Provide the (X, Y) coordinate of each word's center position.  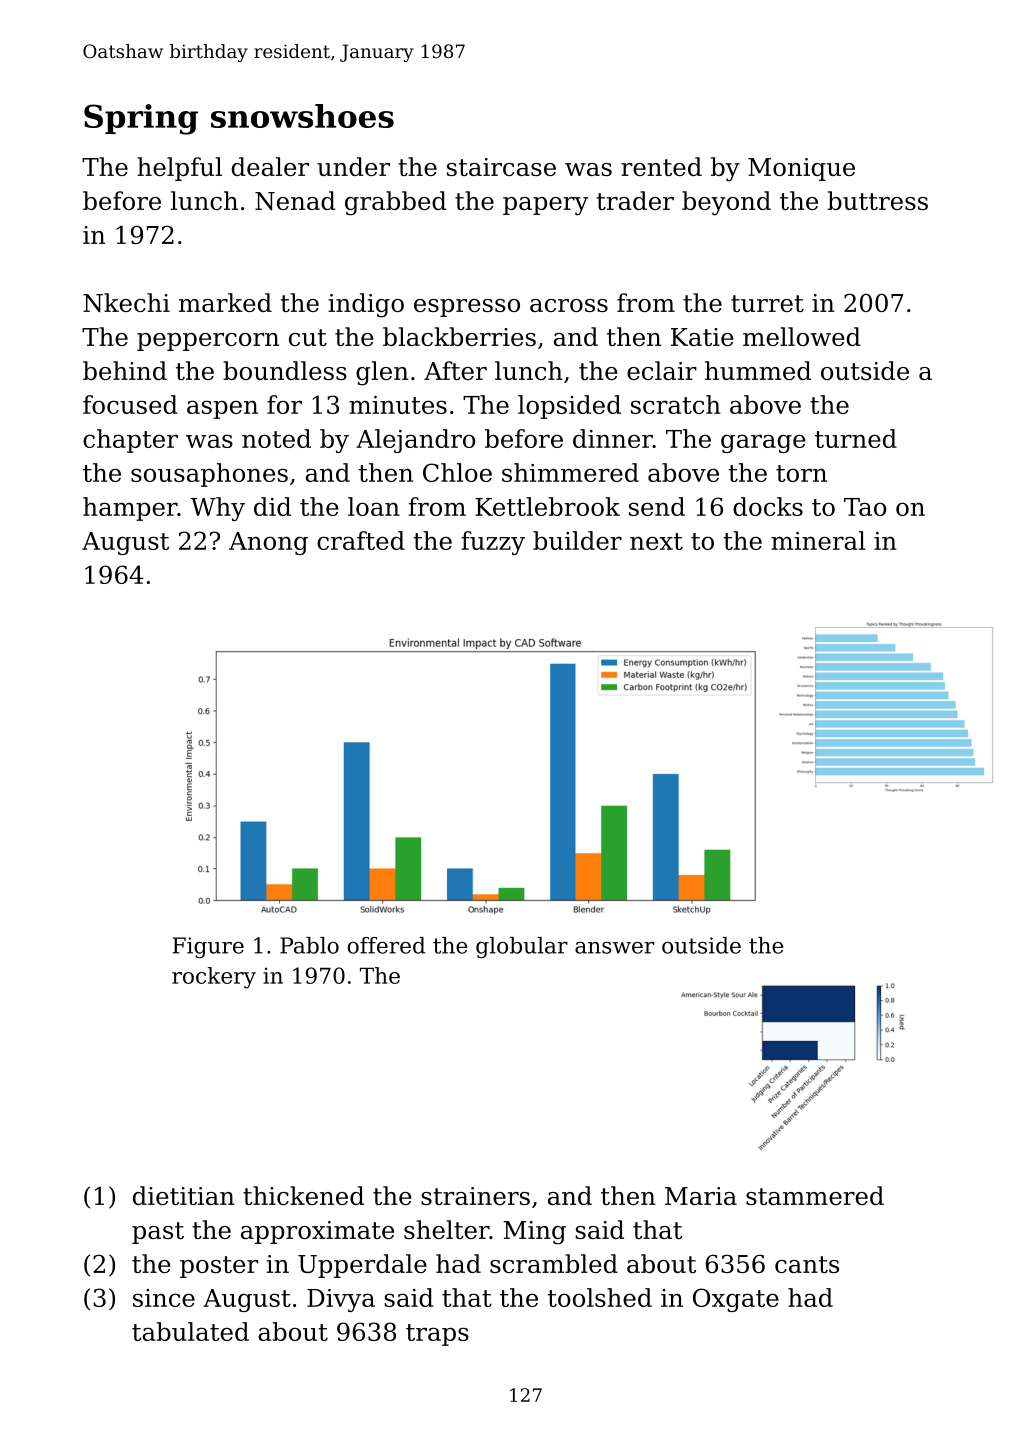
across (569, 305)
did (272, 506)
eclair (662, 370)
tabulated (190, 1331)
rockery (214, 978)
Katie (702, 337)
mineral (818, 540)
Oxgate (736, 1300)
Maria (701, 1196)
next (656, 541)
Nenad (295, 200)
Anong (268, 543)
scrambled (554, 1263)
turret (767, 303)
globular (522, 947)
